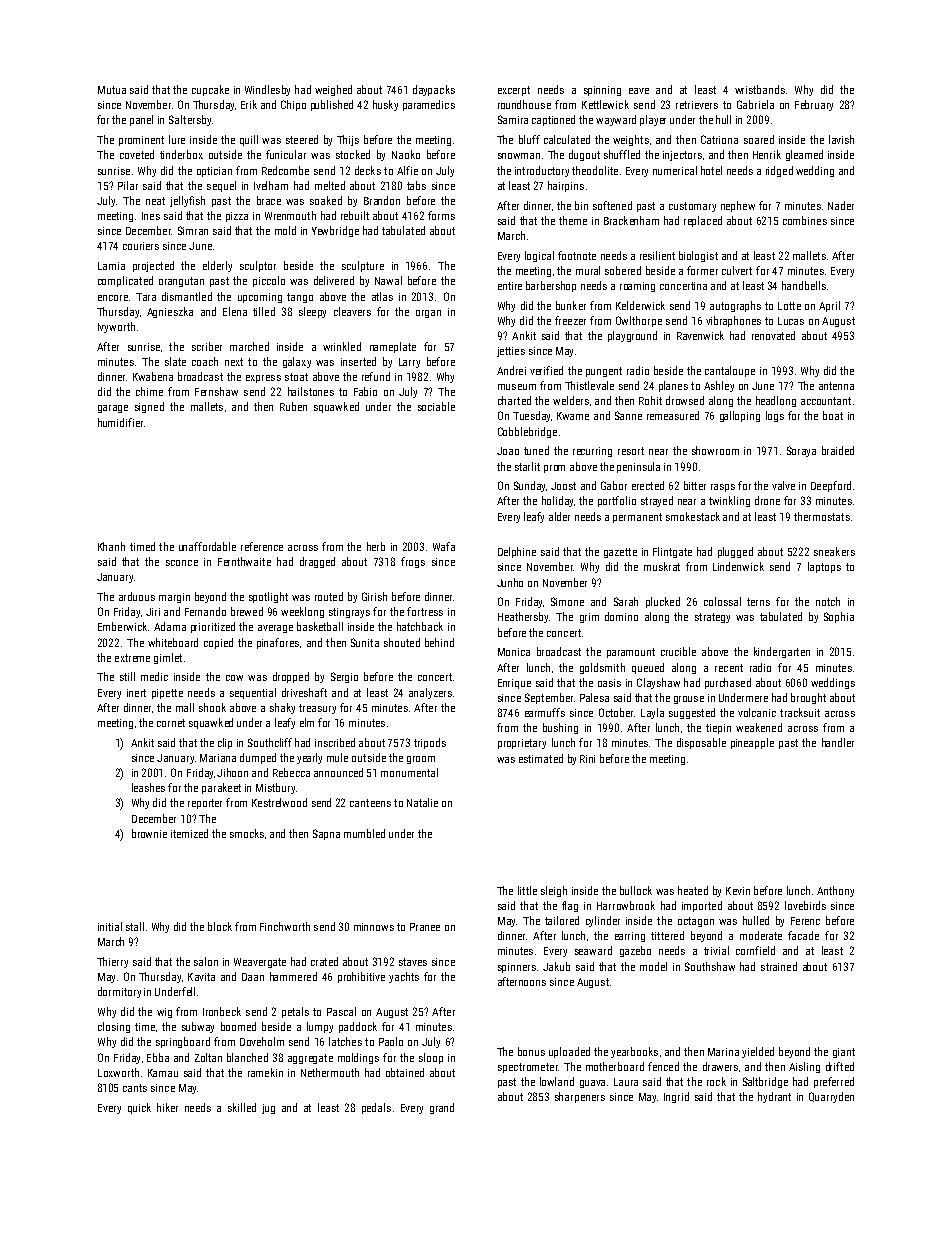  Describe the element at coordinates (149, 391) in the screenshot. I see `chime` at that location.
